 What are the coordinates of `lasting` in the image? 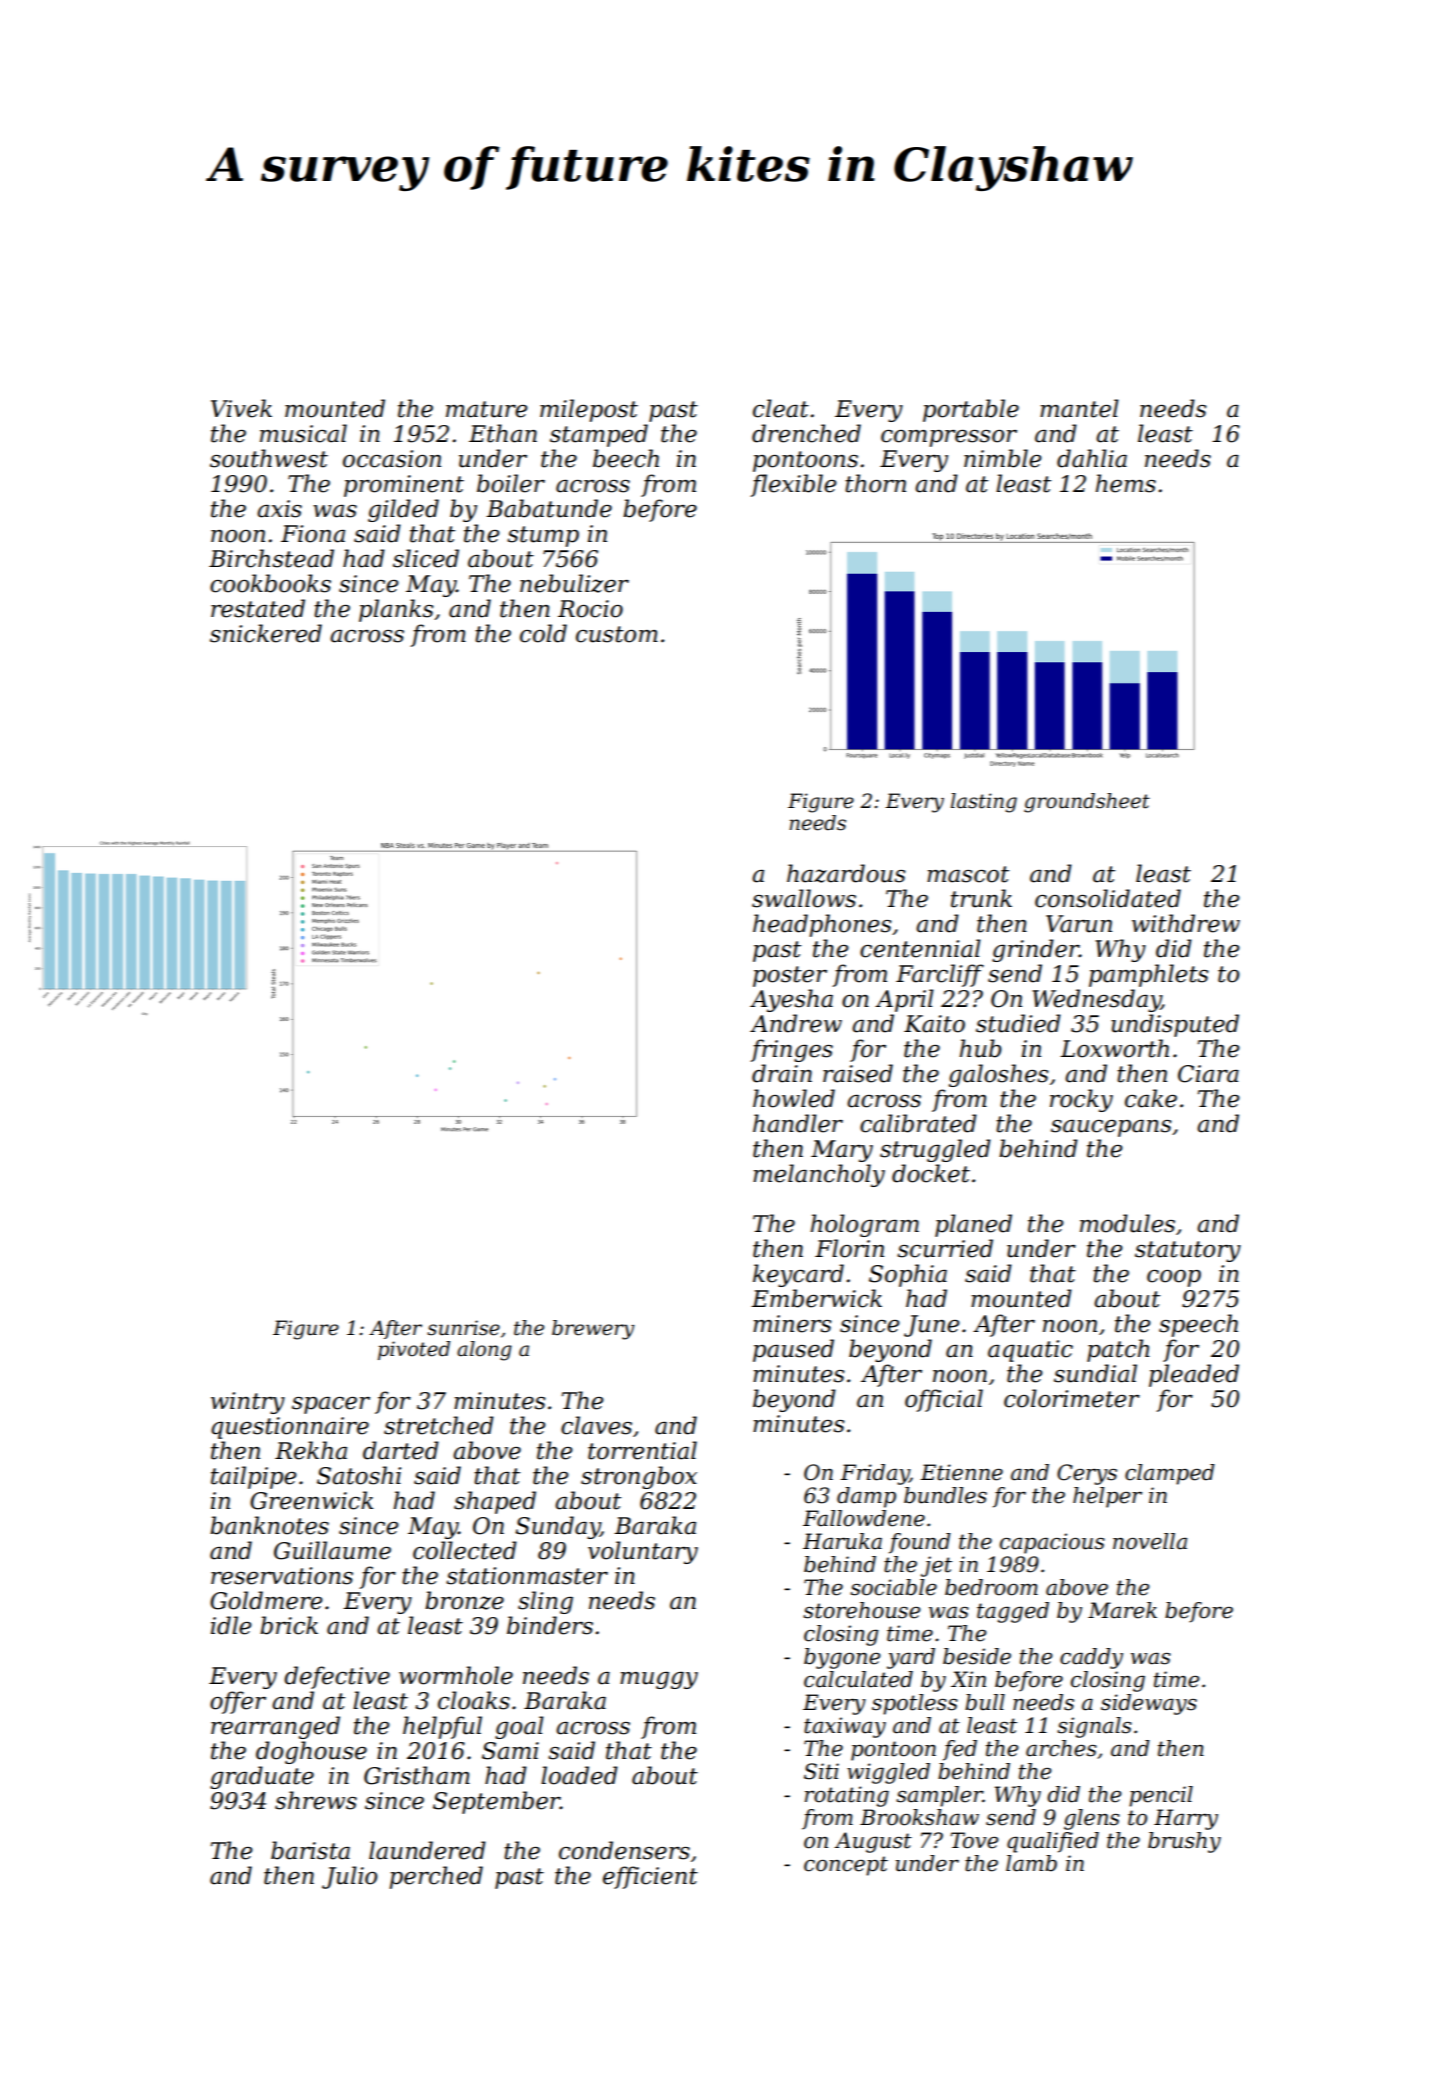 It's located at (984, 803).
